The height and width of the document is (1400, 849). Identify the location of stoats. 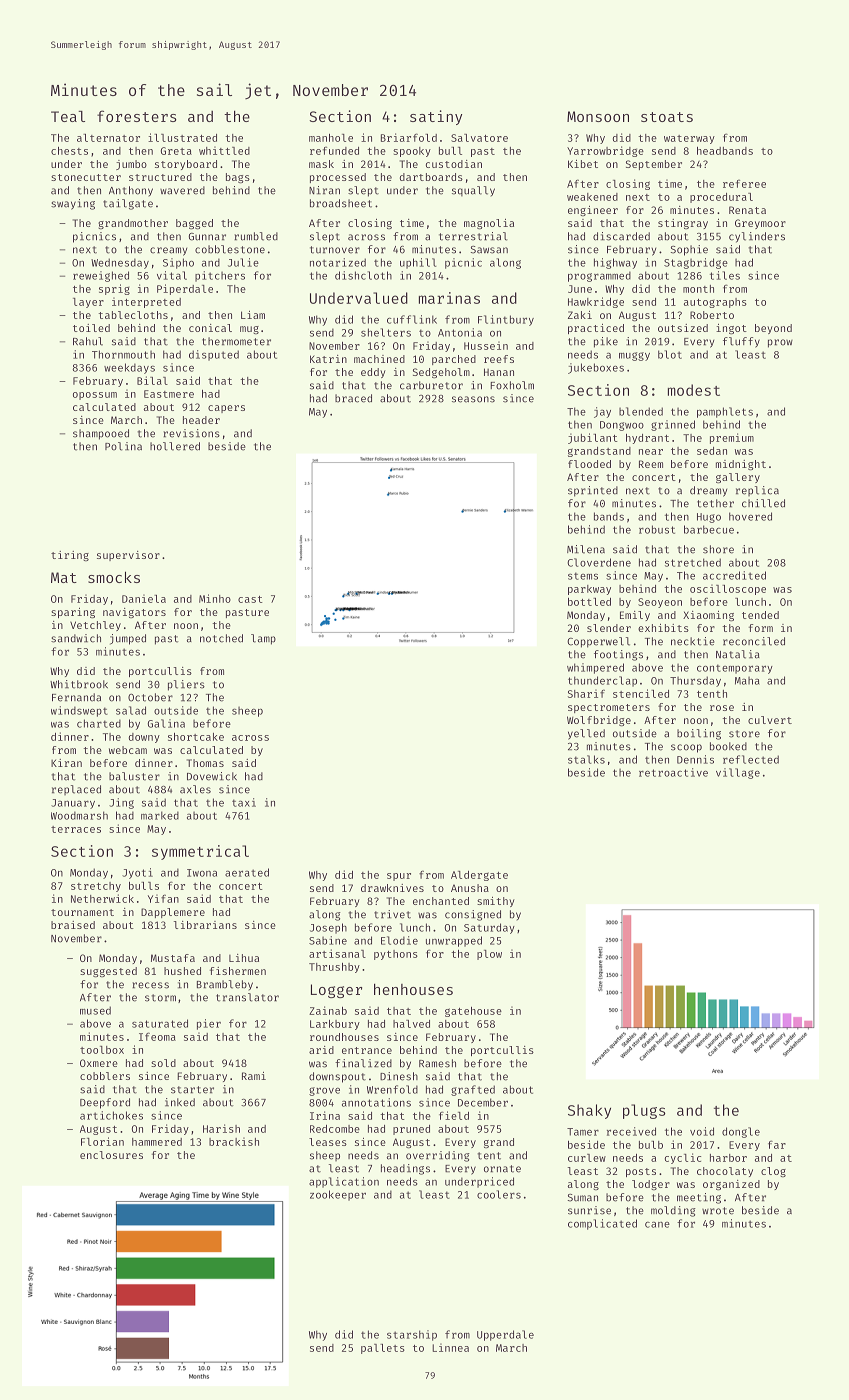
(667, 117).
